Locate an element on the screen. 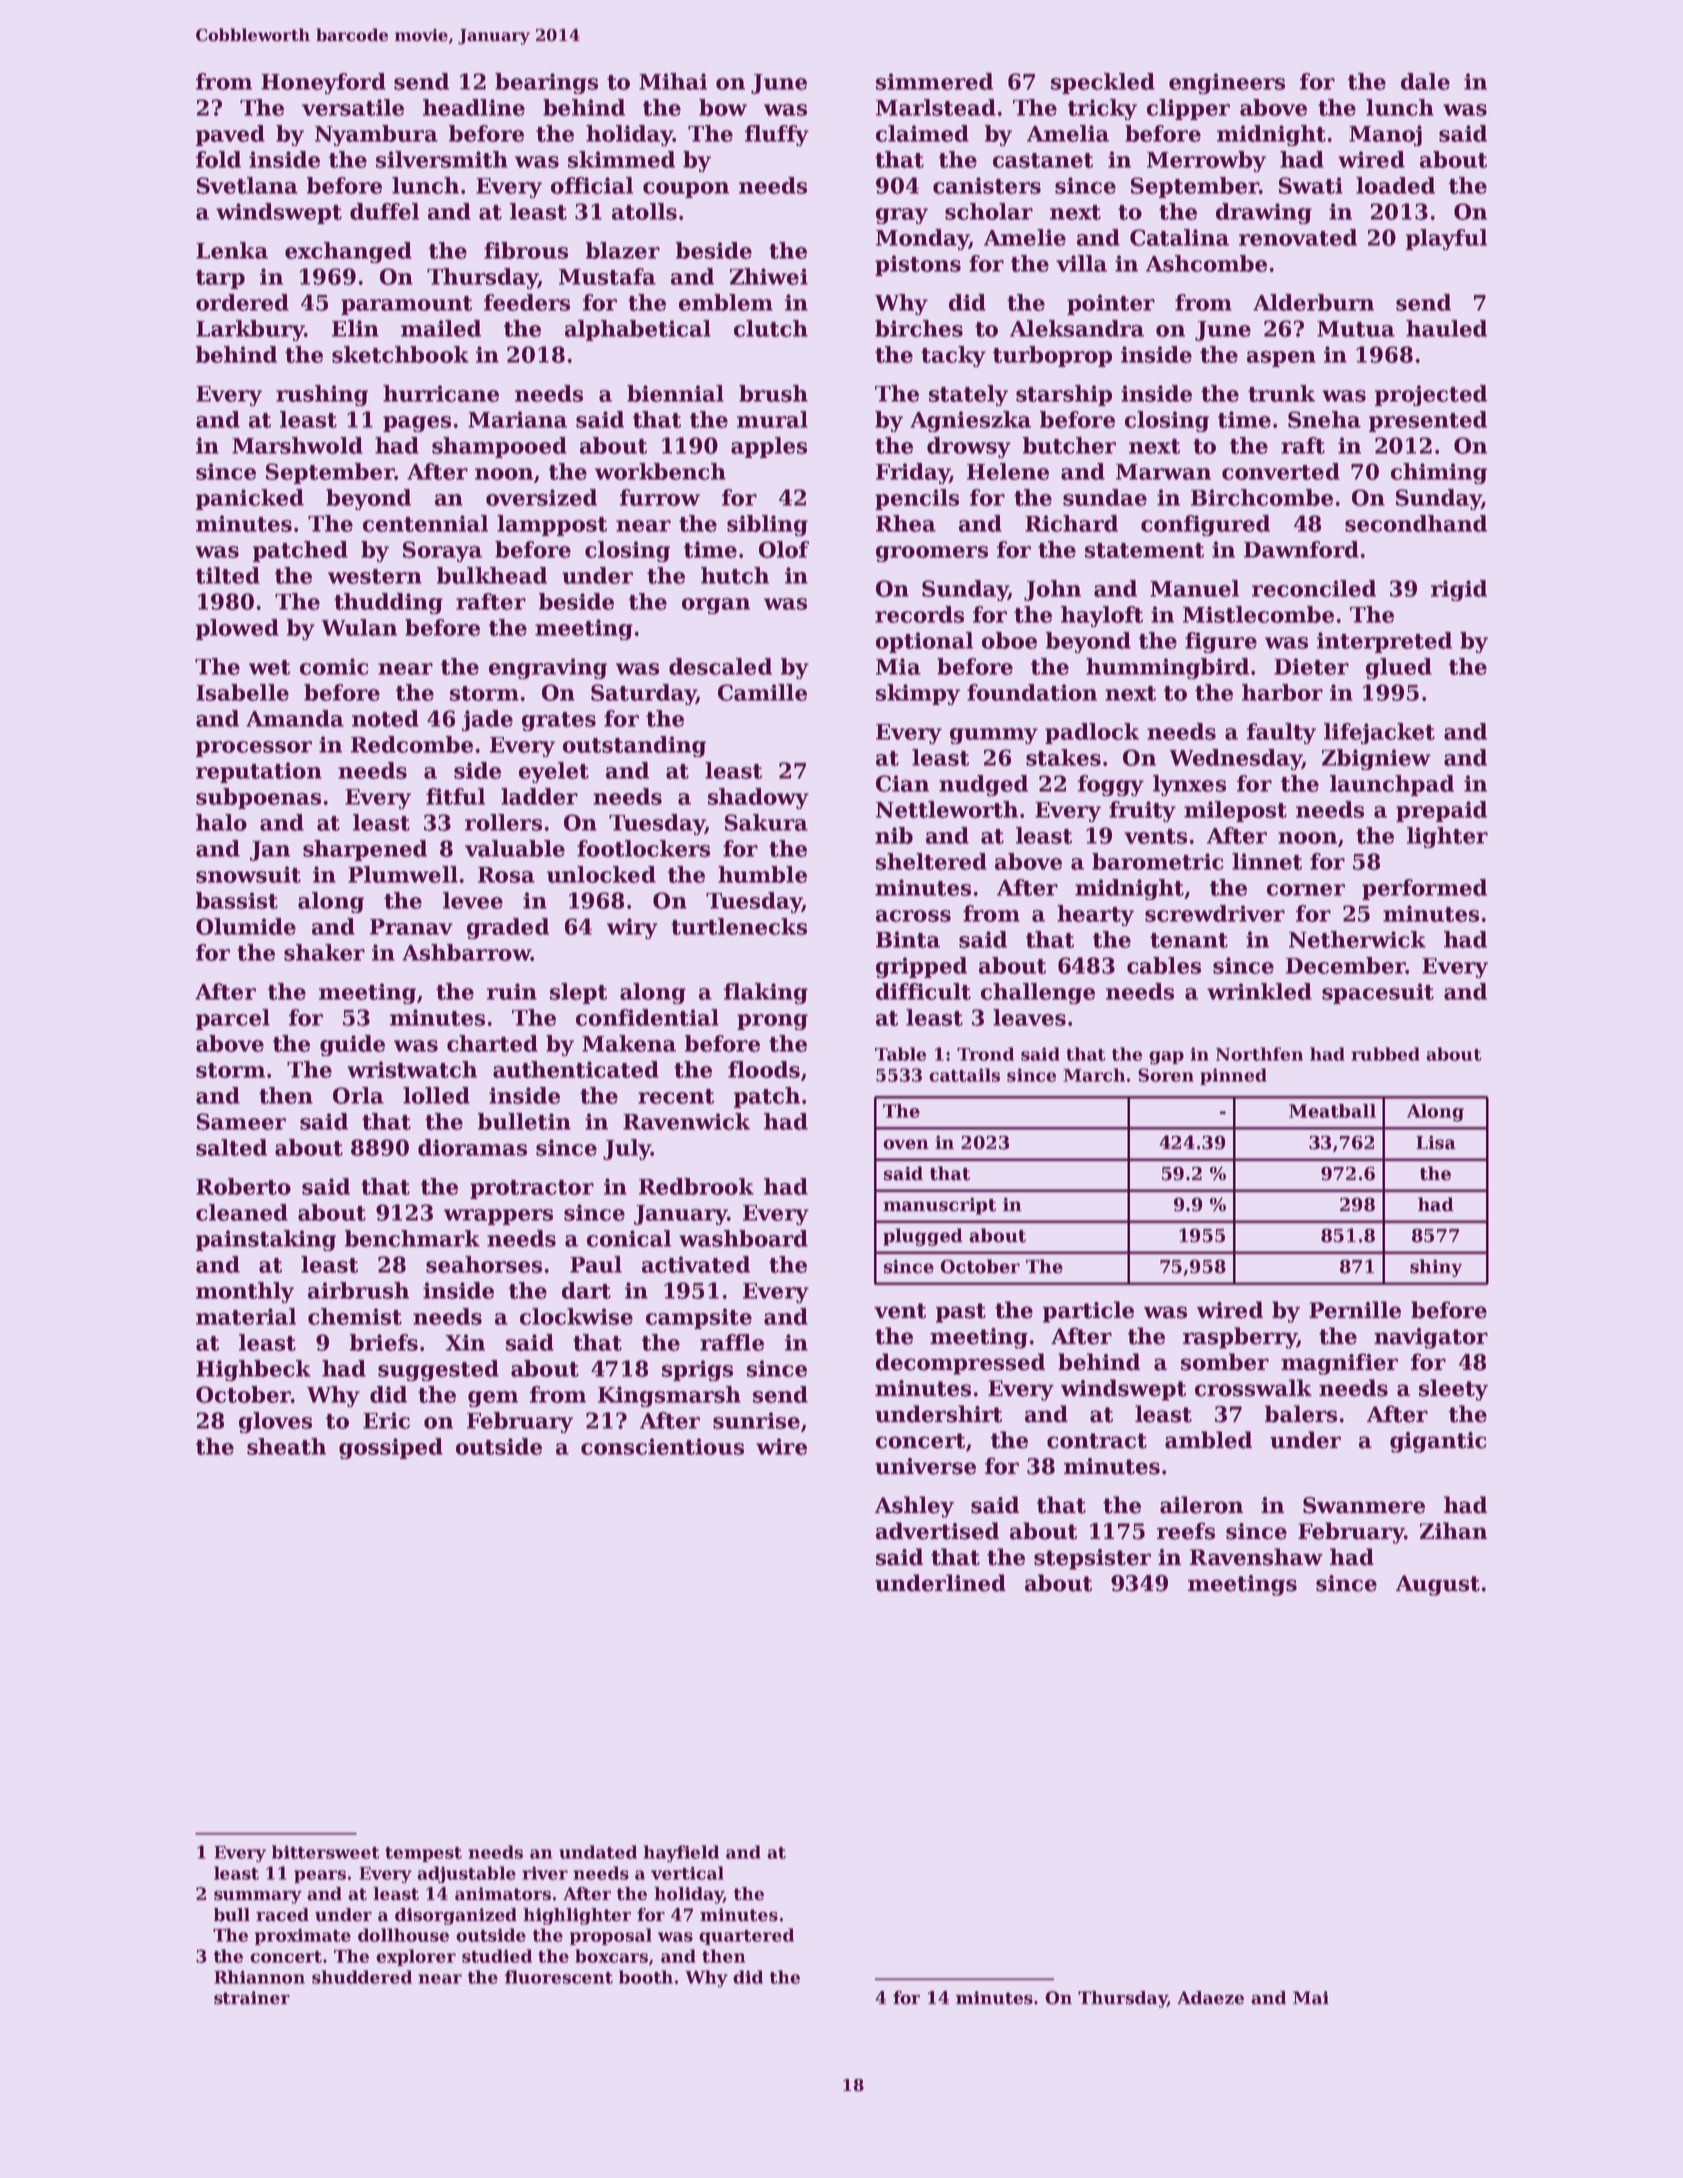 The height and width of the screenshot is (2178, 1683). engineers is located at coordinates (1227, 83).
